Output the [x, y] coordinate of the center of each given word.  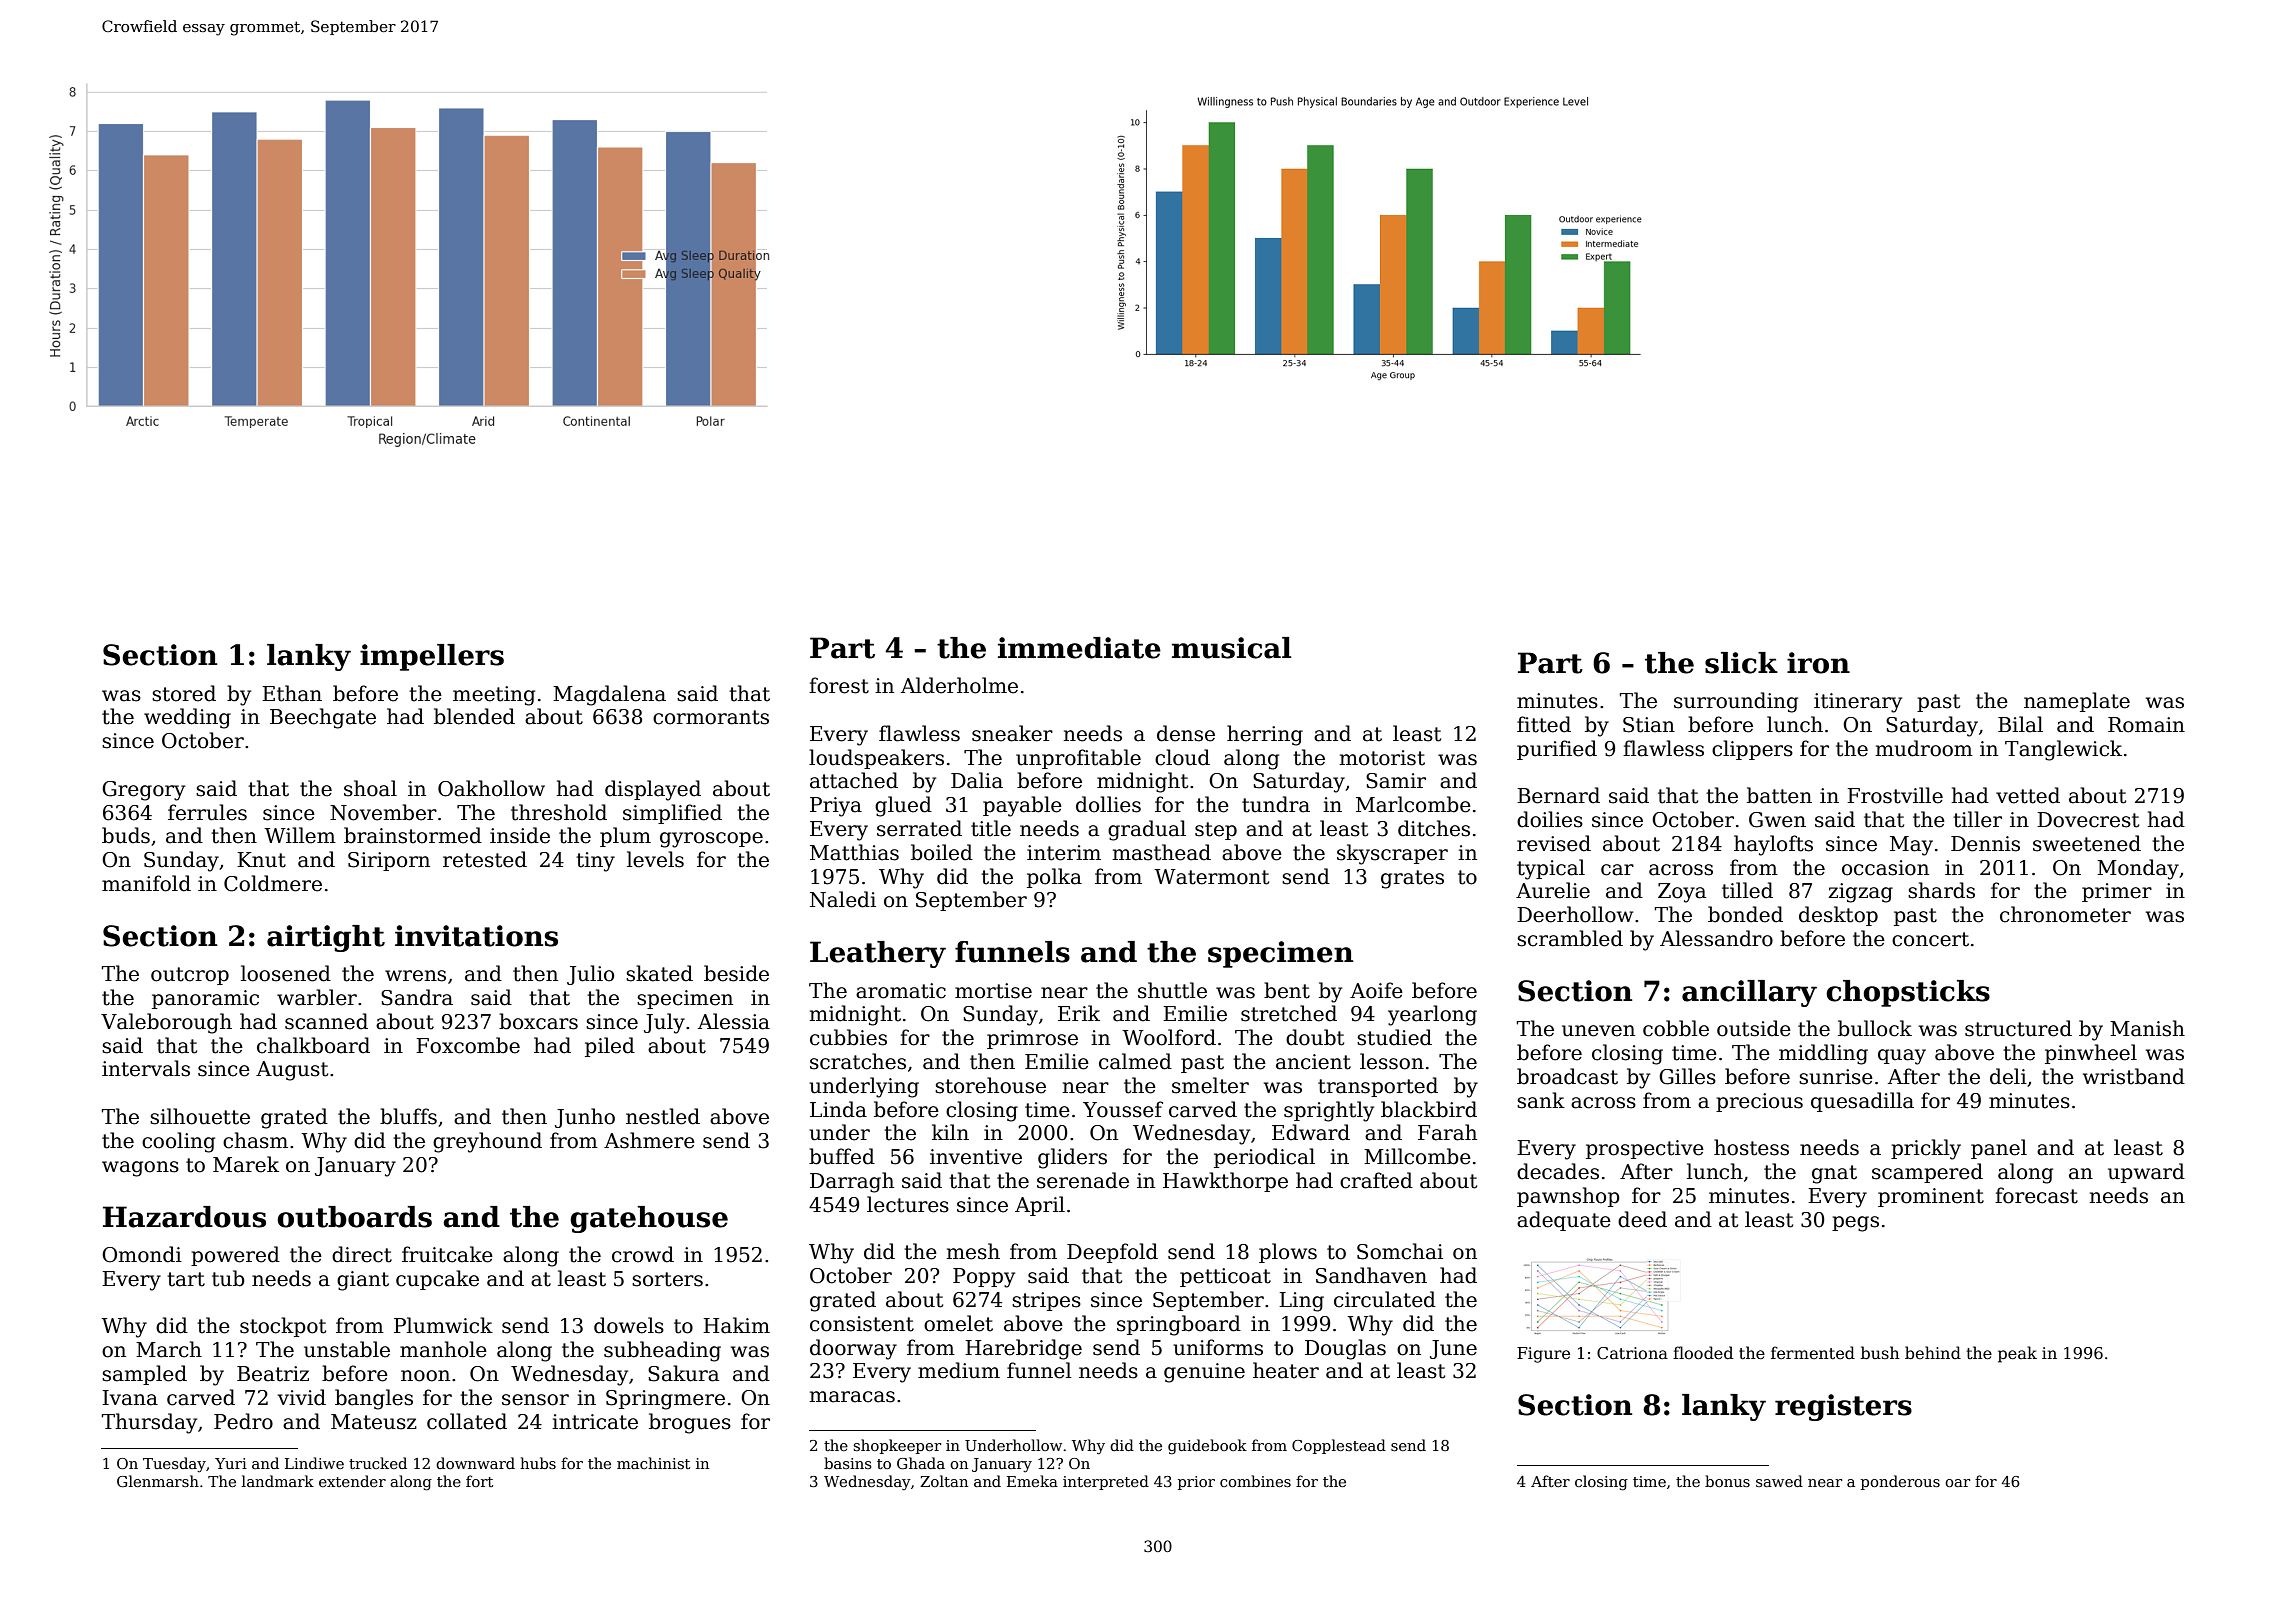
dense [1186, 733]
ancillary [1749, 993]
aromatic [901, 991]
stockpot [283, 1327]
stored [184, 693]
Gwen [1777, 820]
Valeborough [166, 1023]
